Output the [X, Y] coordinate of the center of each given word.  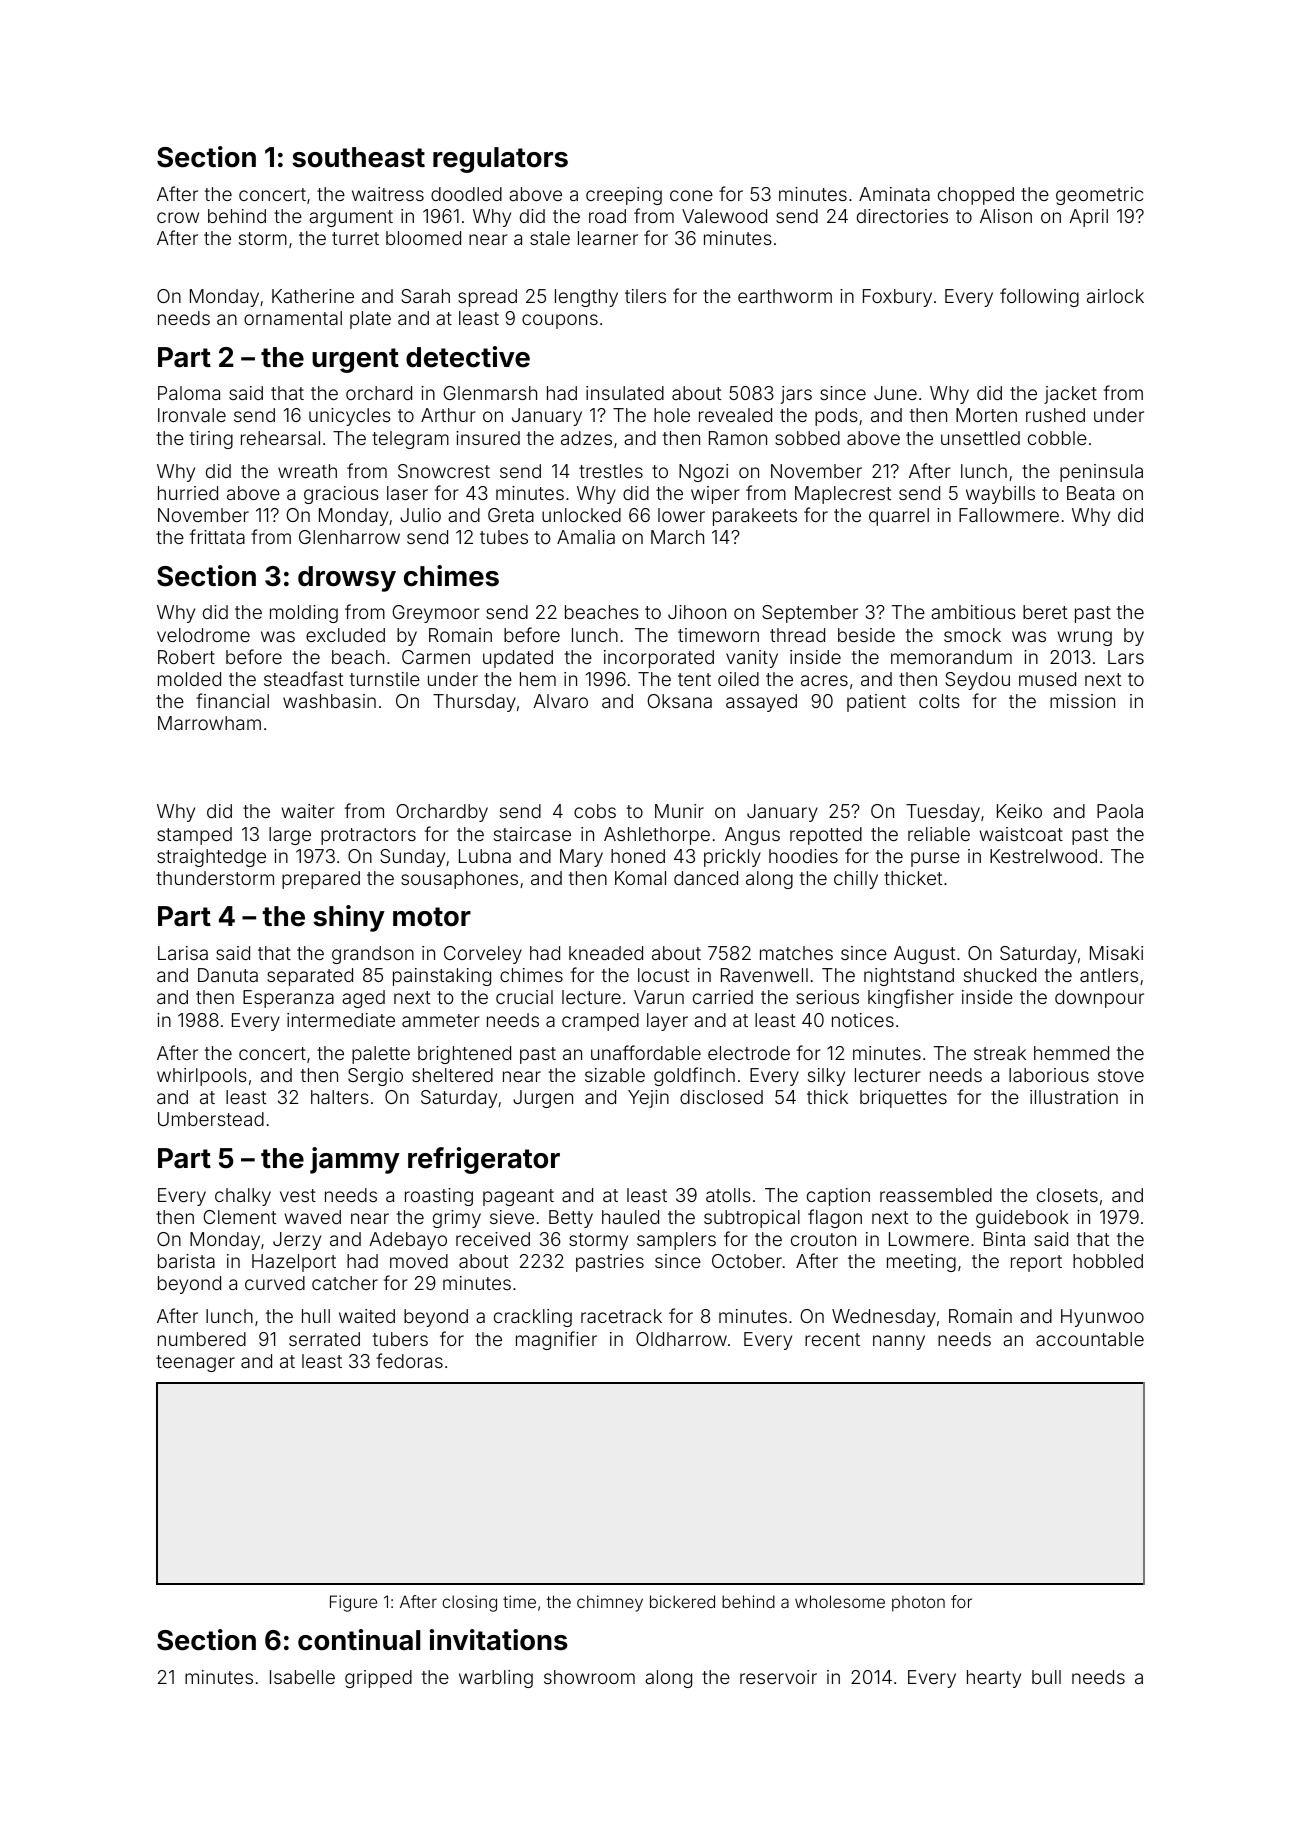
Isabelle [302, 1677]
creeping [624, 196]
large [290, 836]
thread [797, 635]
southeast [358, 157]
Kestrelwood [1043, 856]
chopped [976, 196]
